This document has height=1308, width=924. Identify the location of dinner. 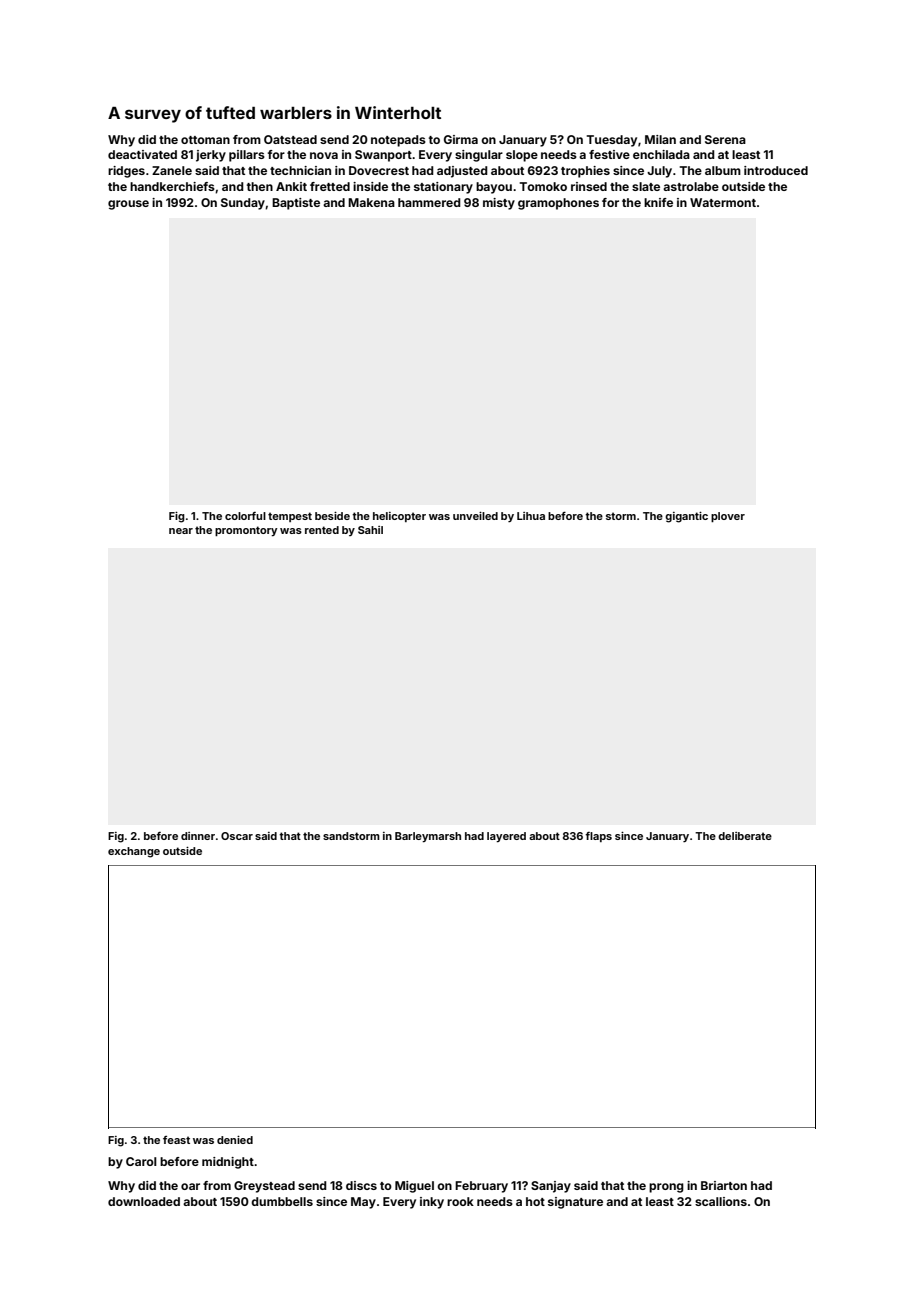
(198, 836).
